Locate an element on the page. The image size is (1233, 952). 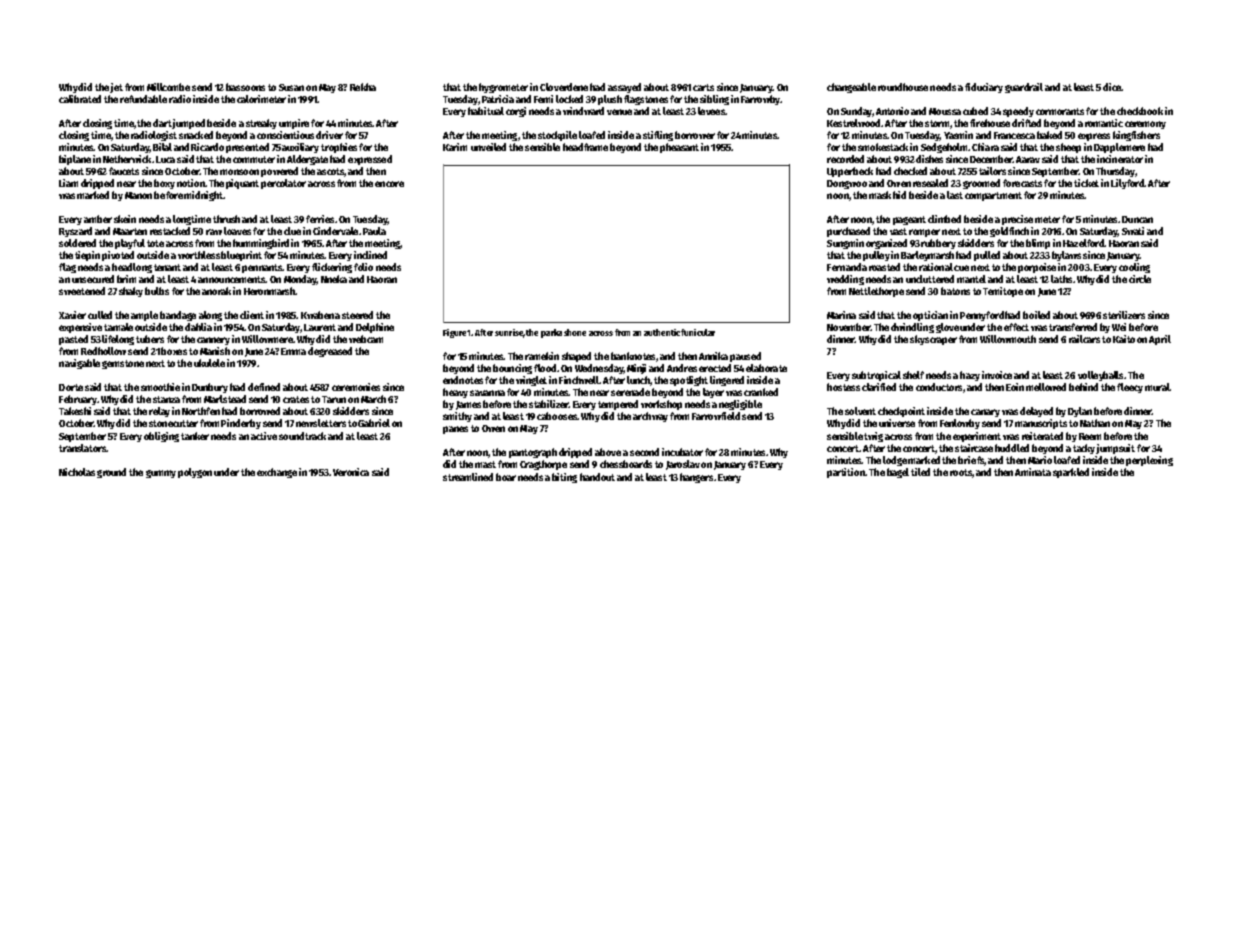
cabooses is located at coordinates (557, 416).
